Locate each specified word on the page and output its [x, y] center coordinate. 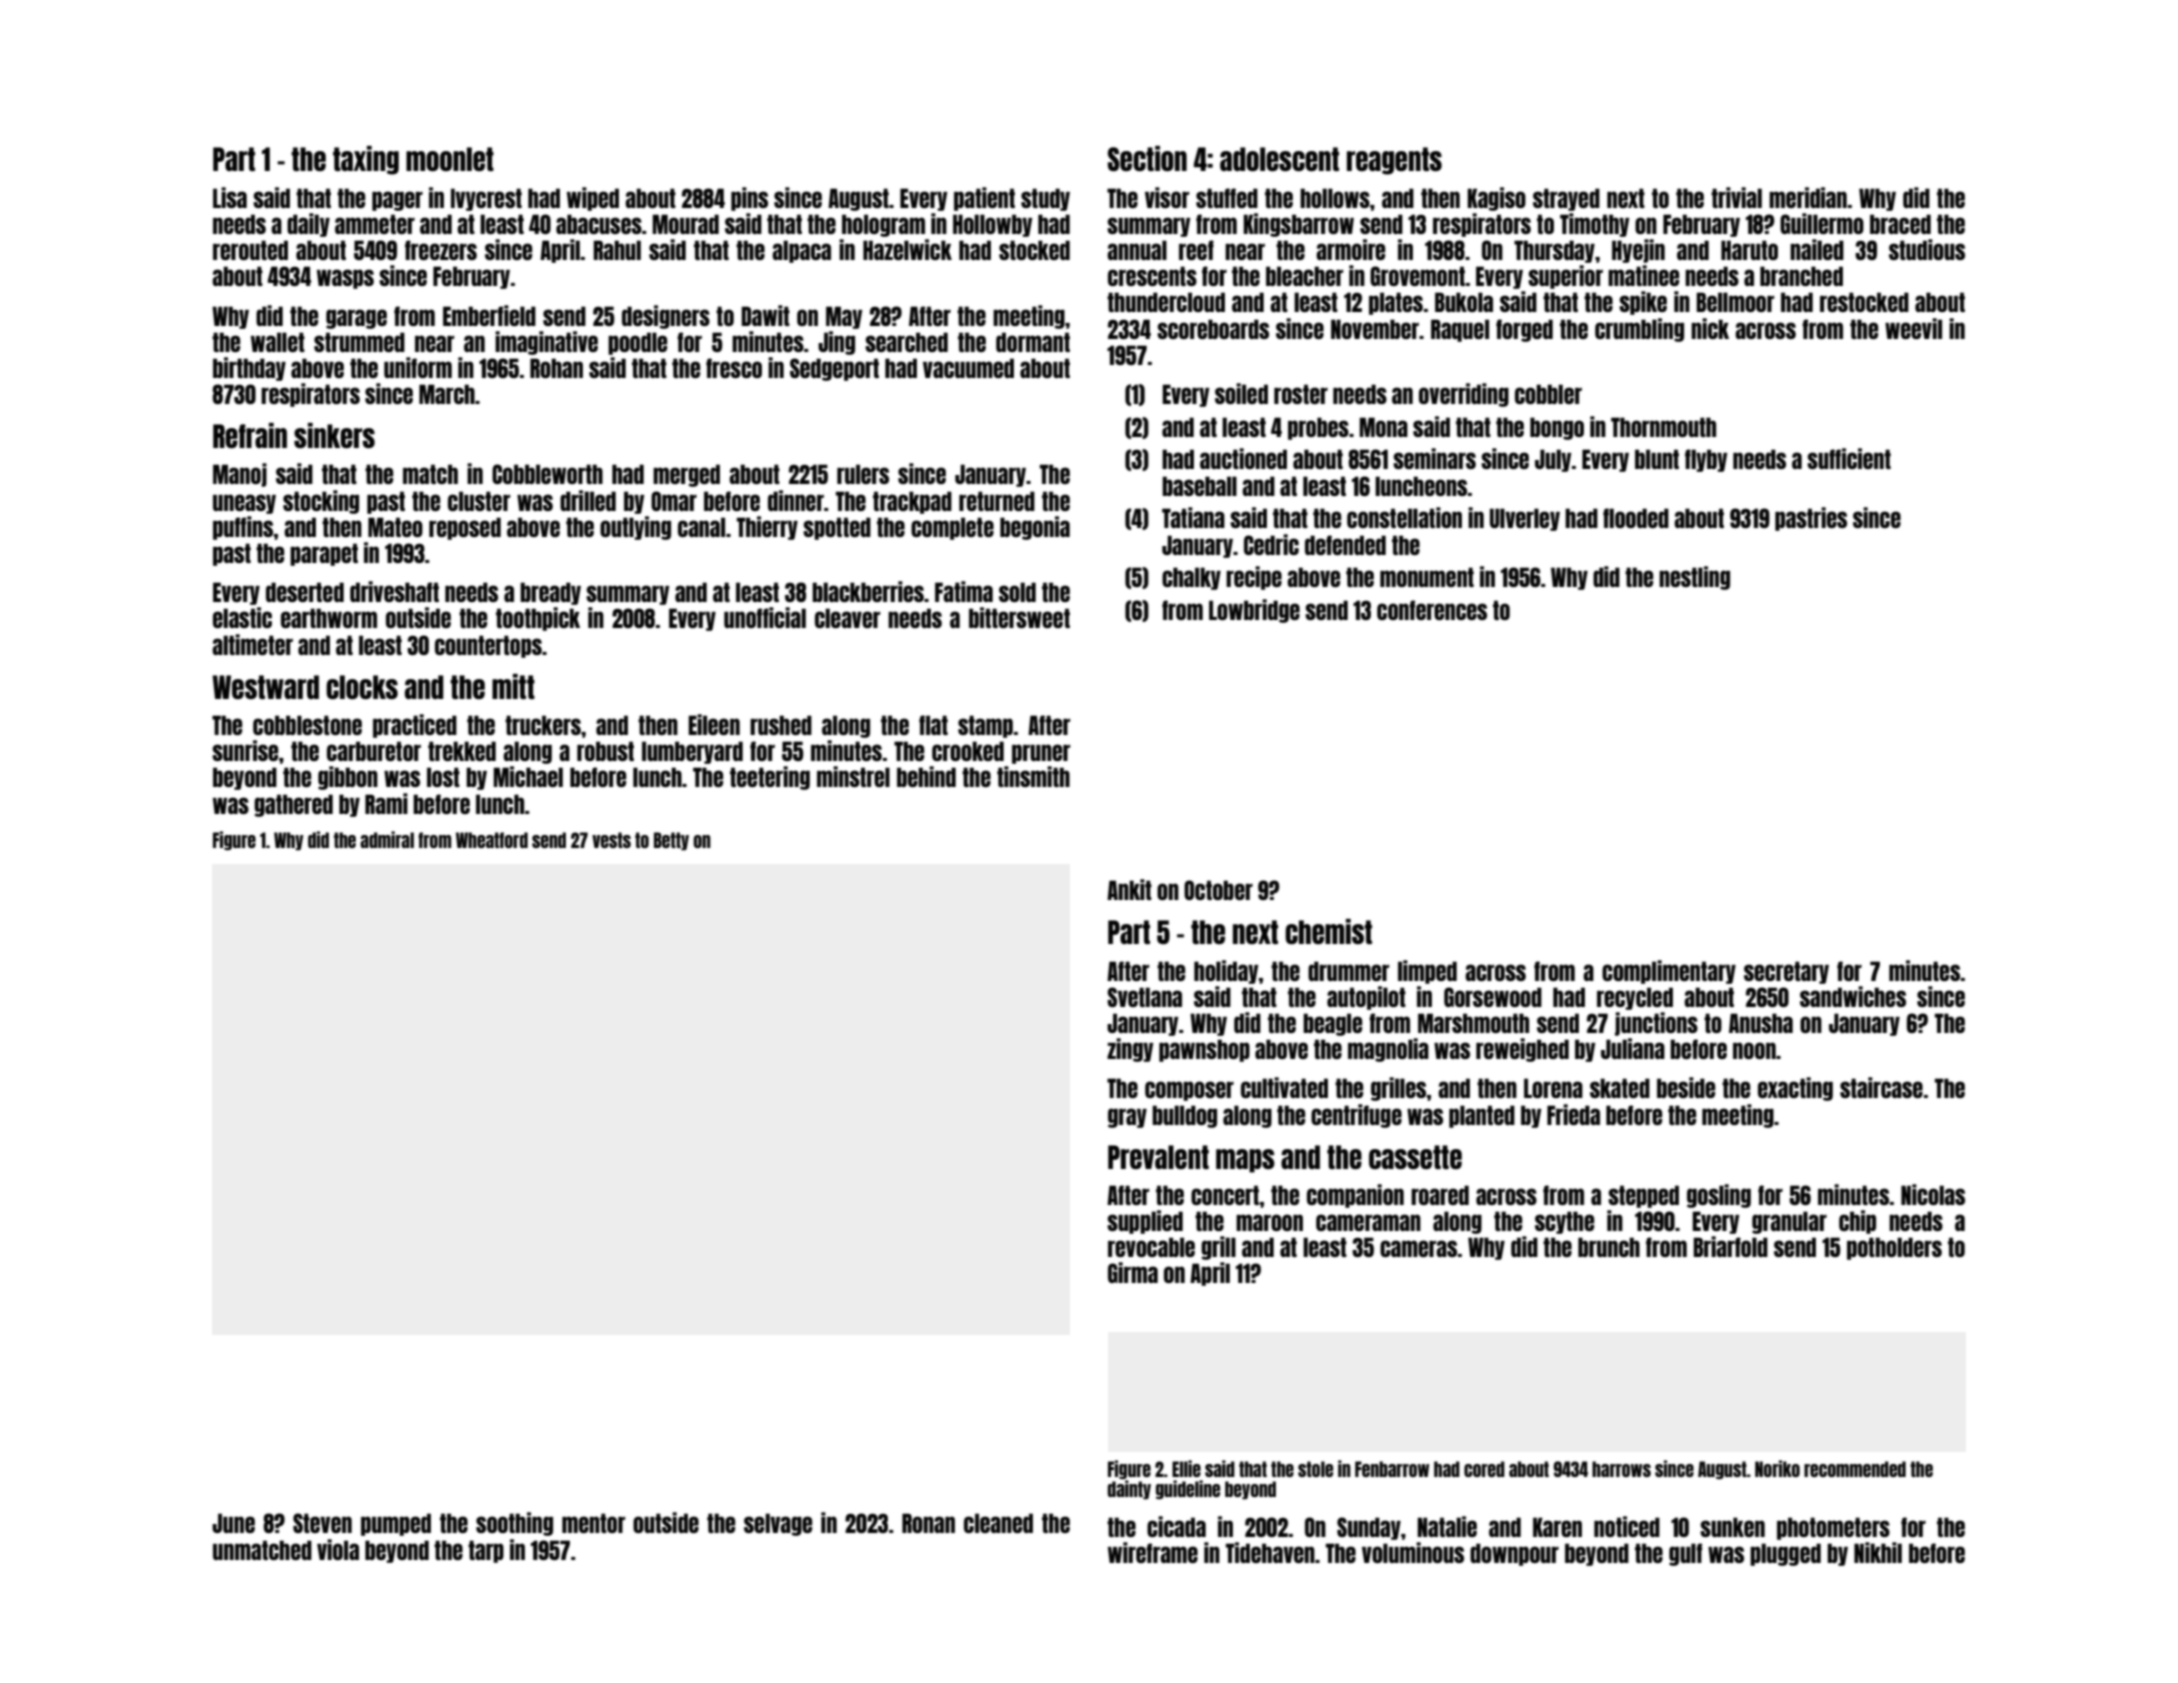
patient [984, 199]
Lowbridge [1254, 611]
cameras [1418, 1248]
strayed [1566, 199]
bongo [1557, 428]
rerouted [250, 250]
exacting [1795, 1089]
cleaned [998, 1523]
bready [550, 593]
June [233, 1523]
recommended [1855, 1469]
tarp [486, 1551]
